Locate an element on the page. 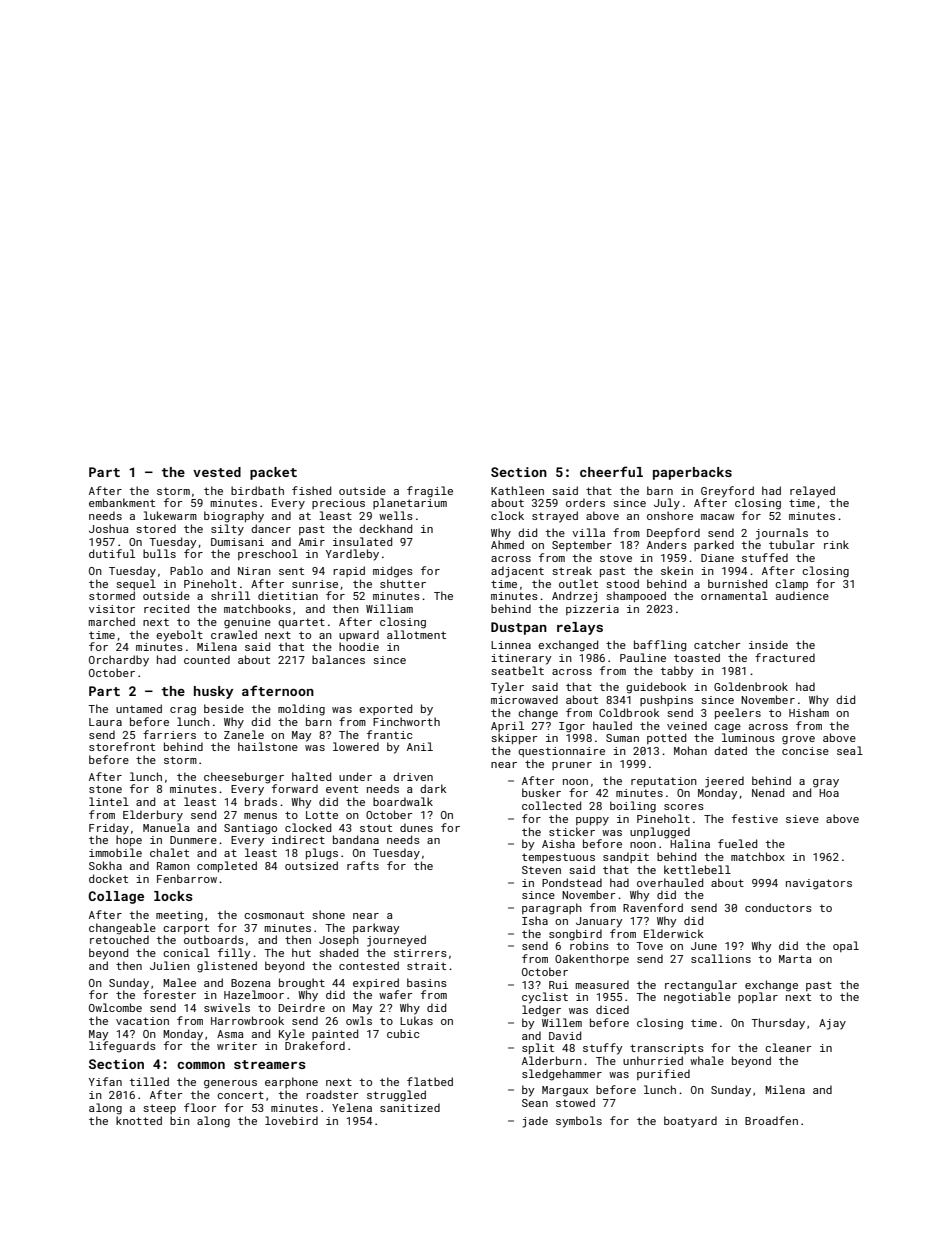 Image resolution: width=952 pixels, height=1233 pixels. bulls is located at coordinates (159, 553).
